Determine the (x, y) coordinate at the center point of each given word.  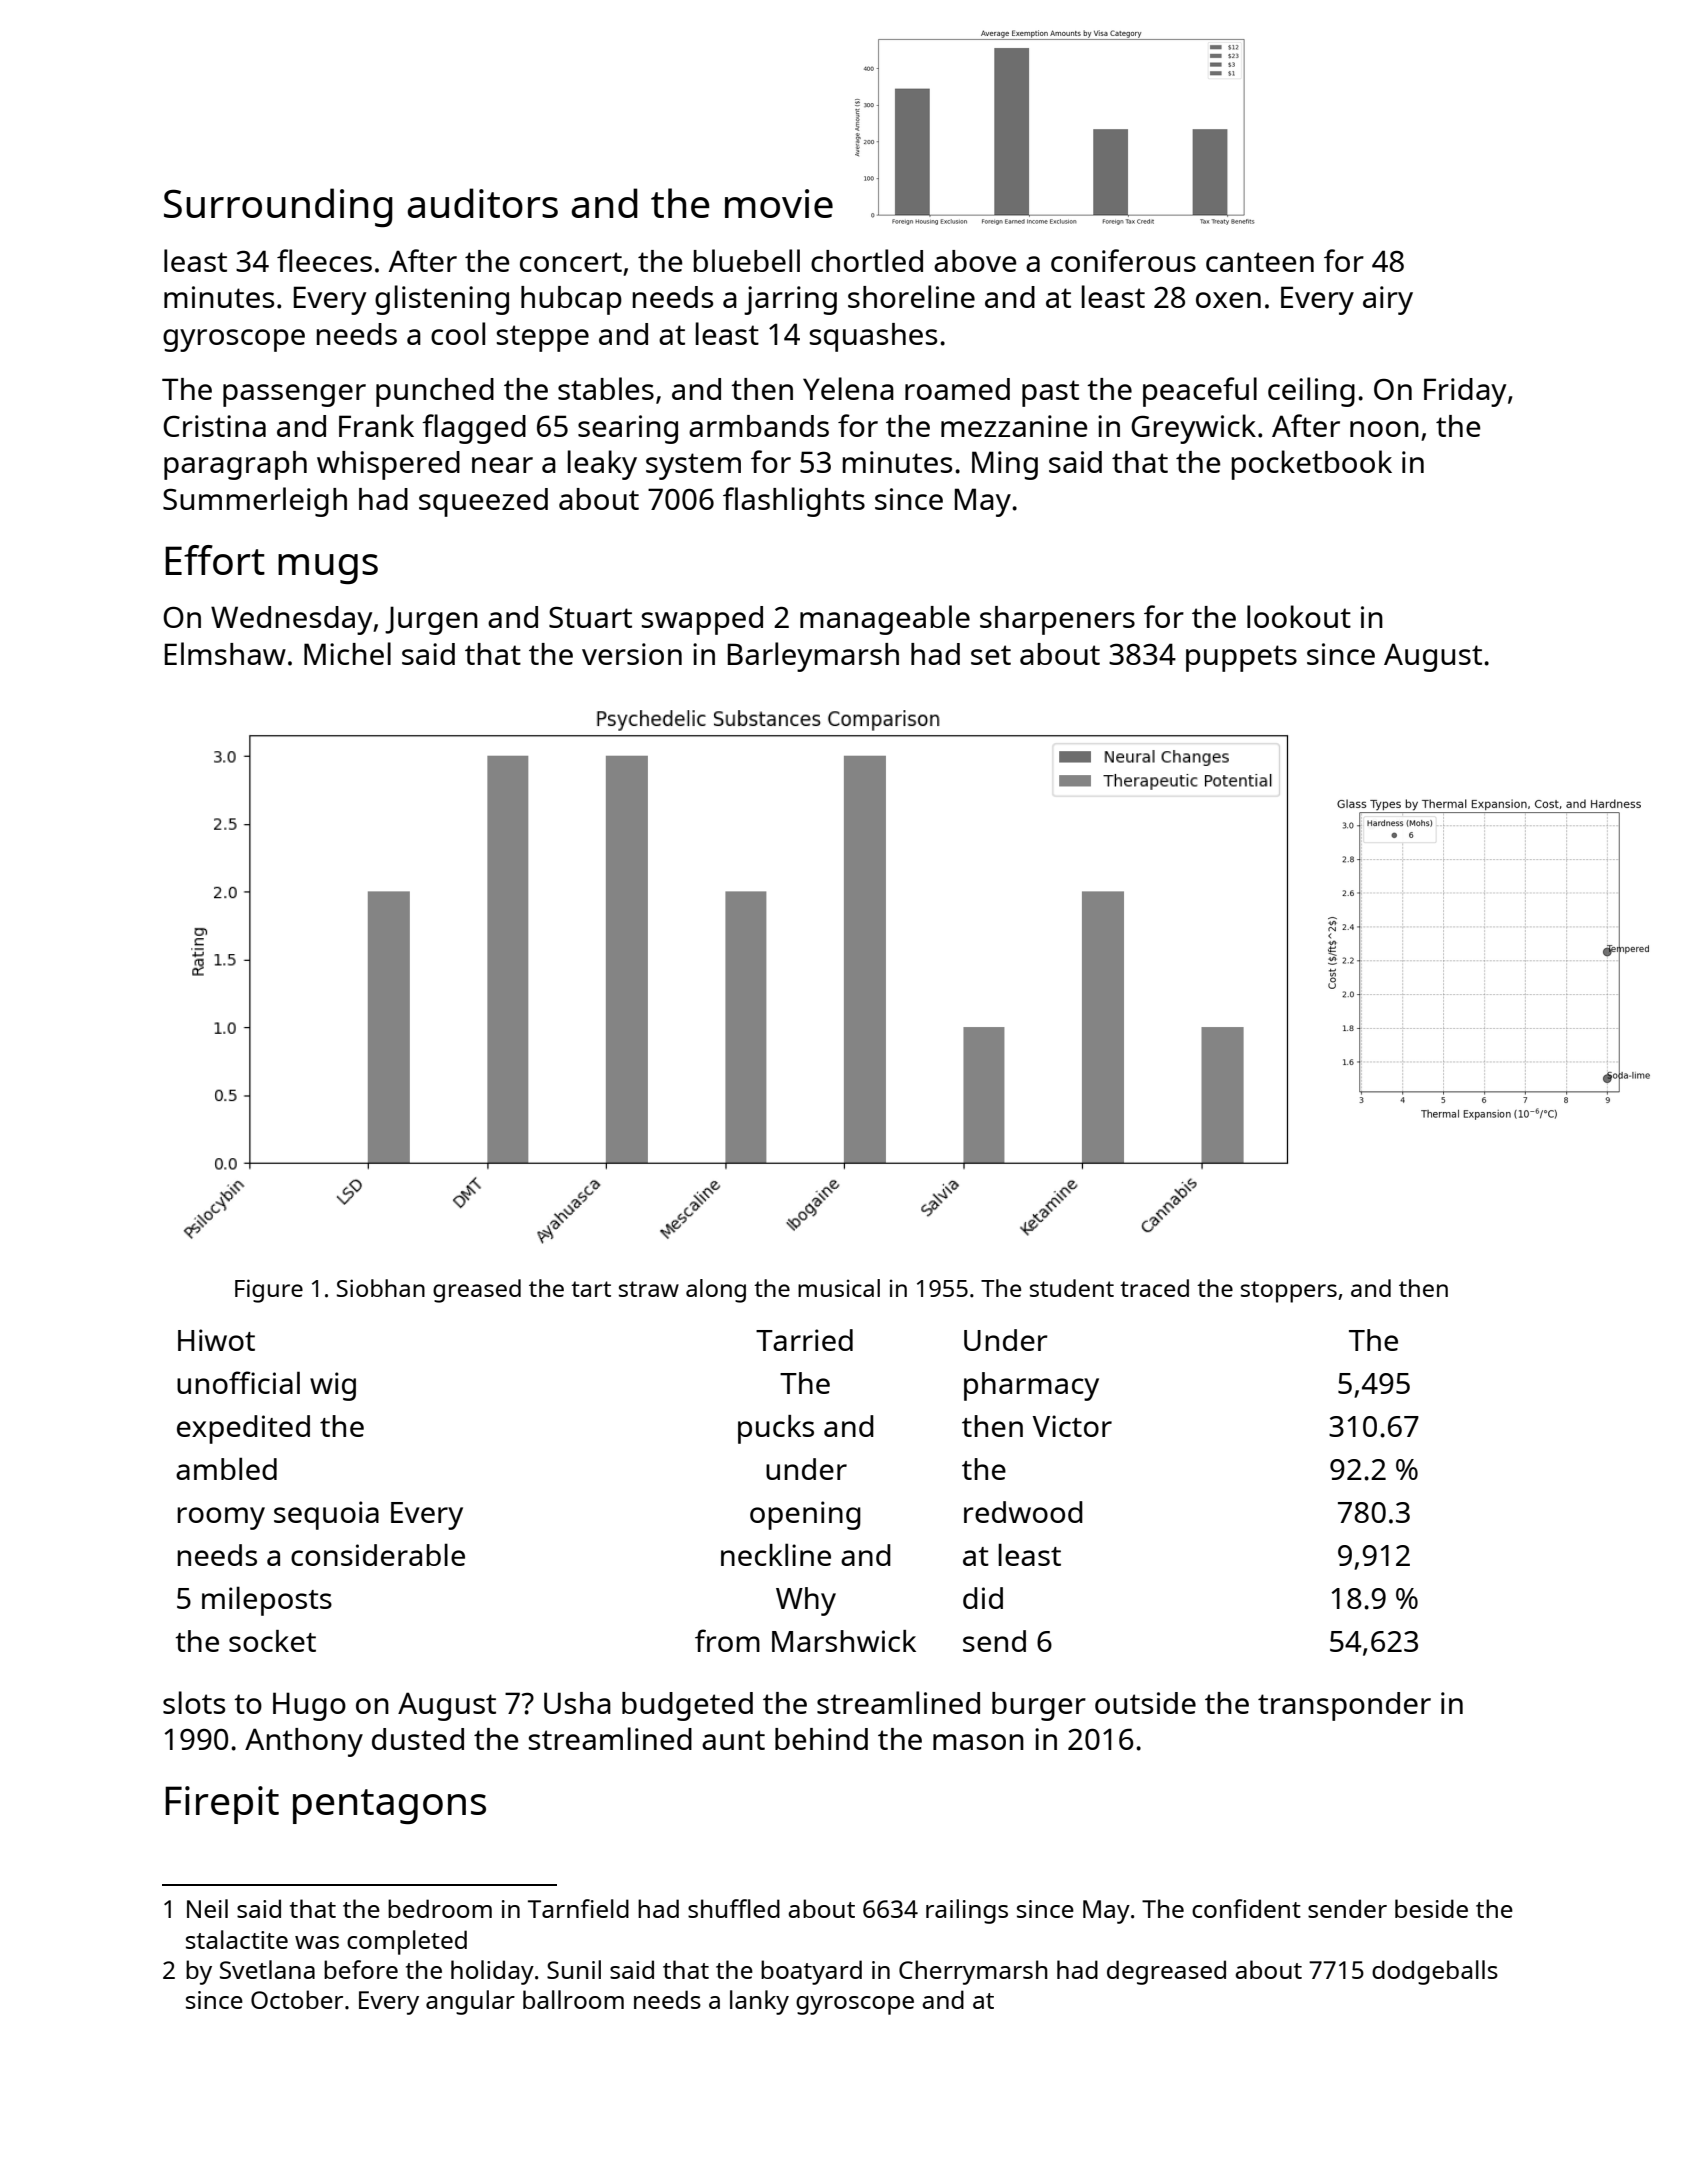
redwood (1023, 1512)
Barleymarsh (813, 657)
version (632, 654)
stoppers (1289, 1292)
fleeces (324, 260)
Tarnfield (578, 1908)
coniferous (1123, 260)
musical (839, 1288)
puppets (1241, 658)
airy (1388, 300)
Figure (269, 1291)
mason (978, 1742)
